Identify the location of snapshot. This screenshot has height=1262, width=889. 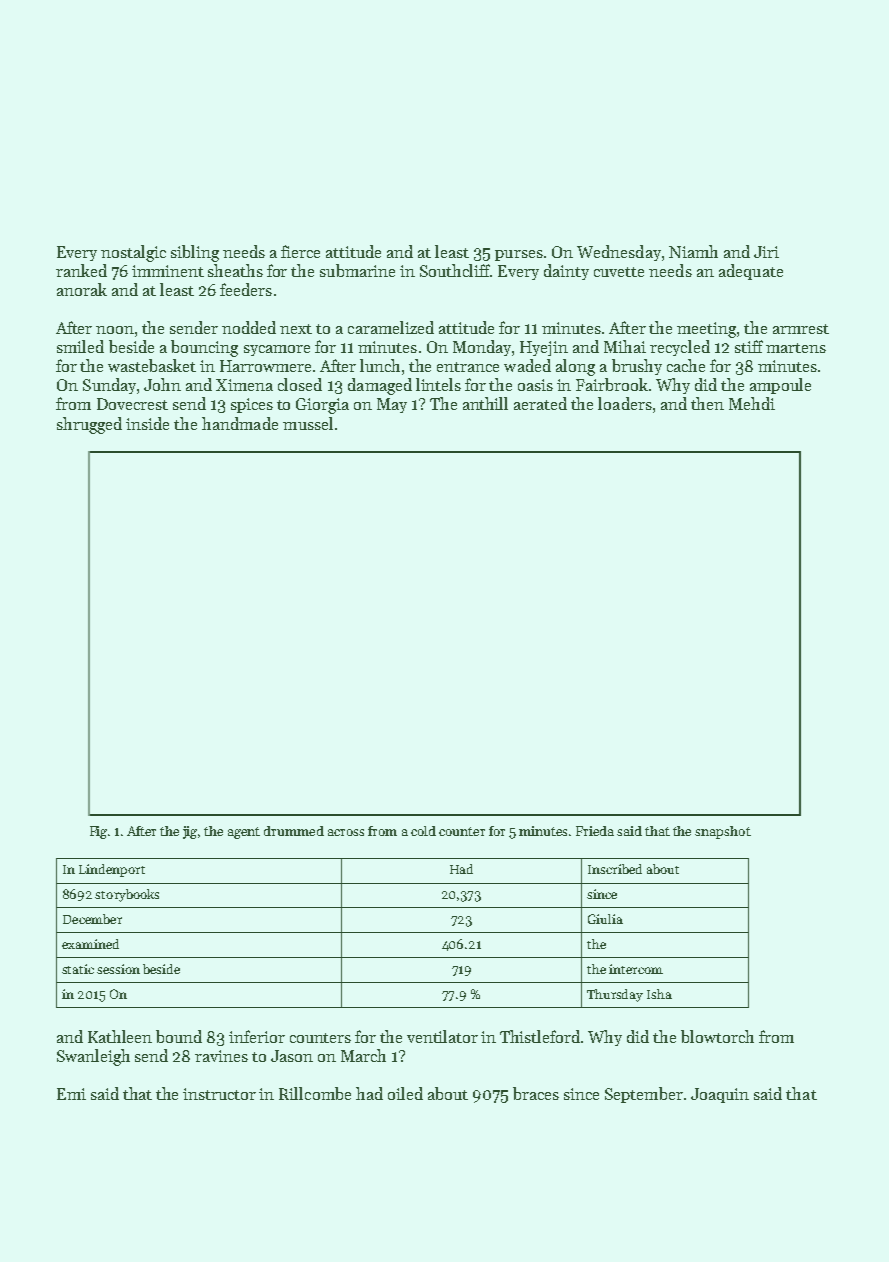
(723, 832).
